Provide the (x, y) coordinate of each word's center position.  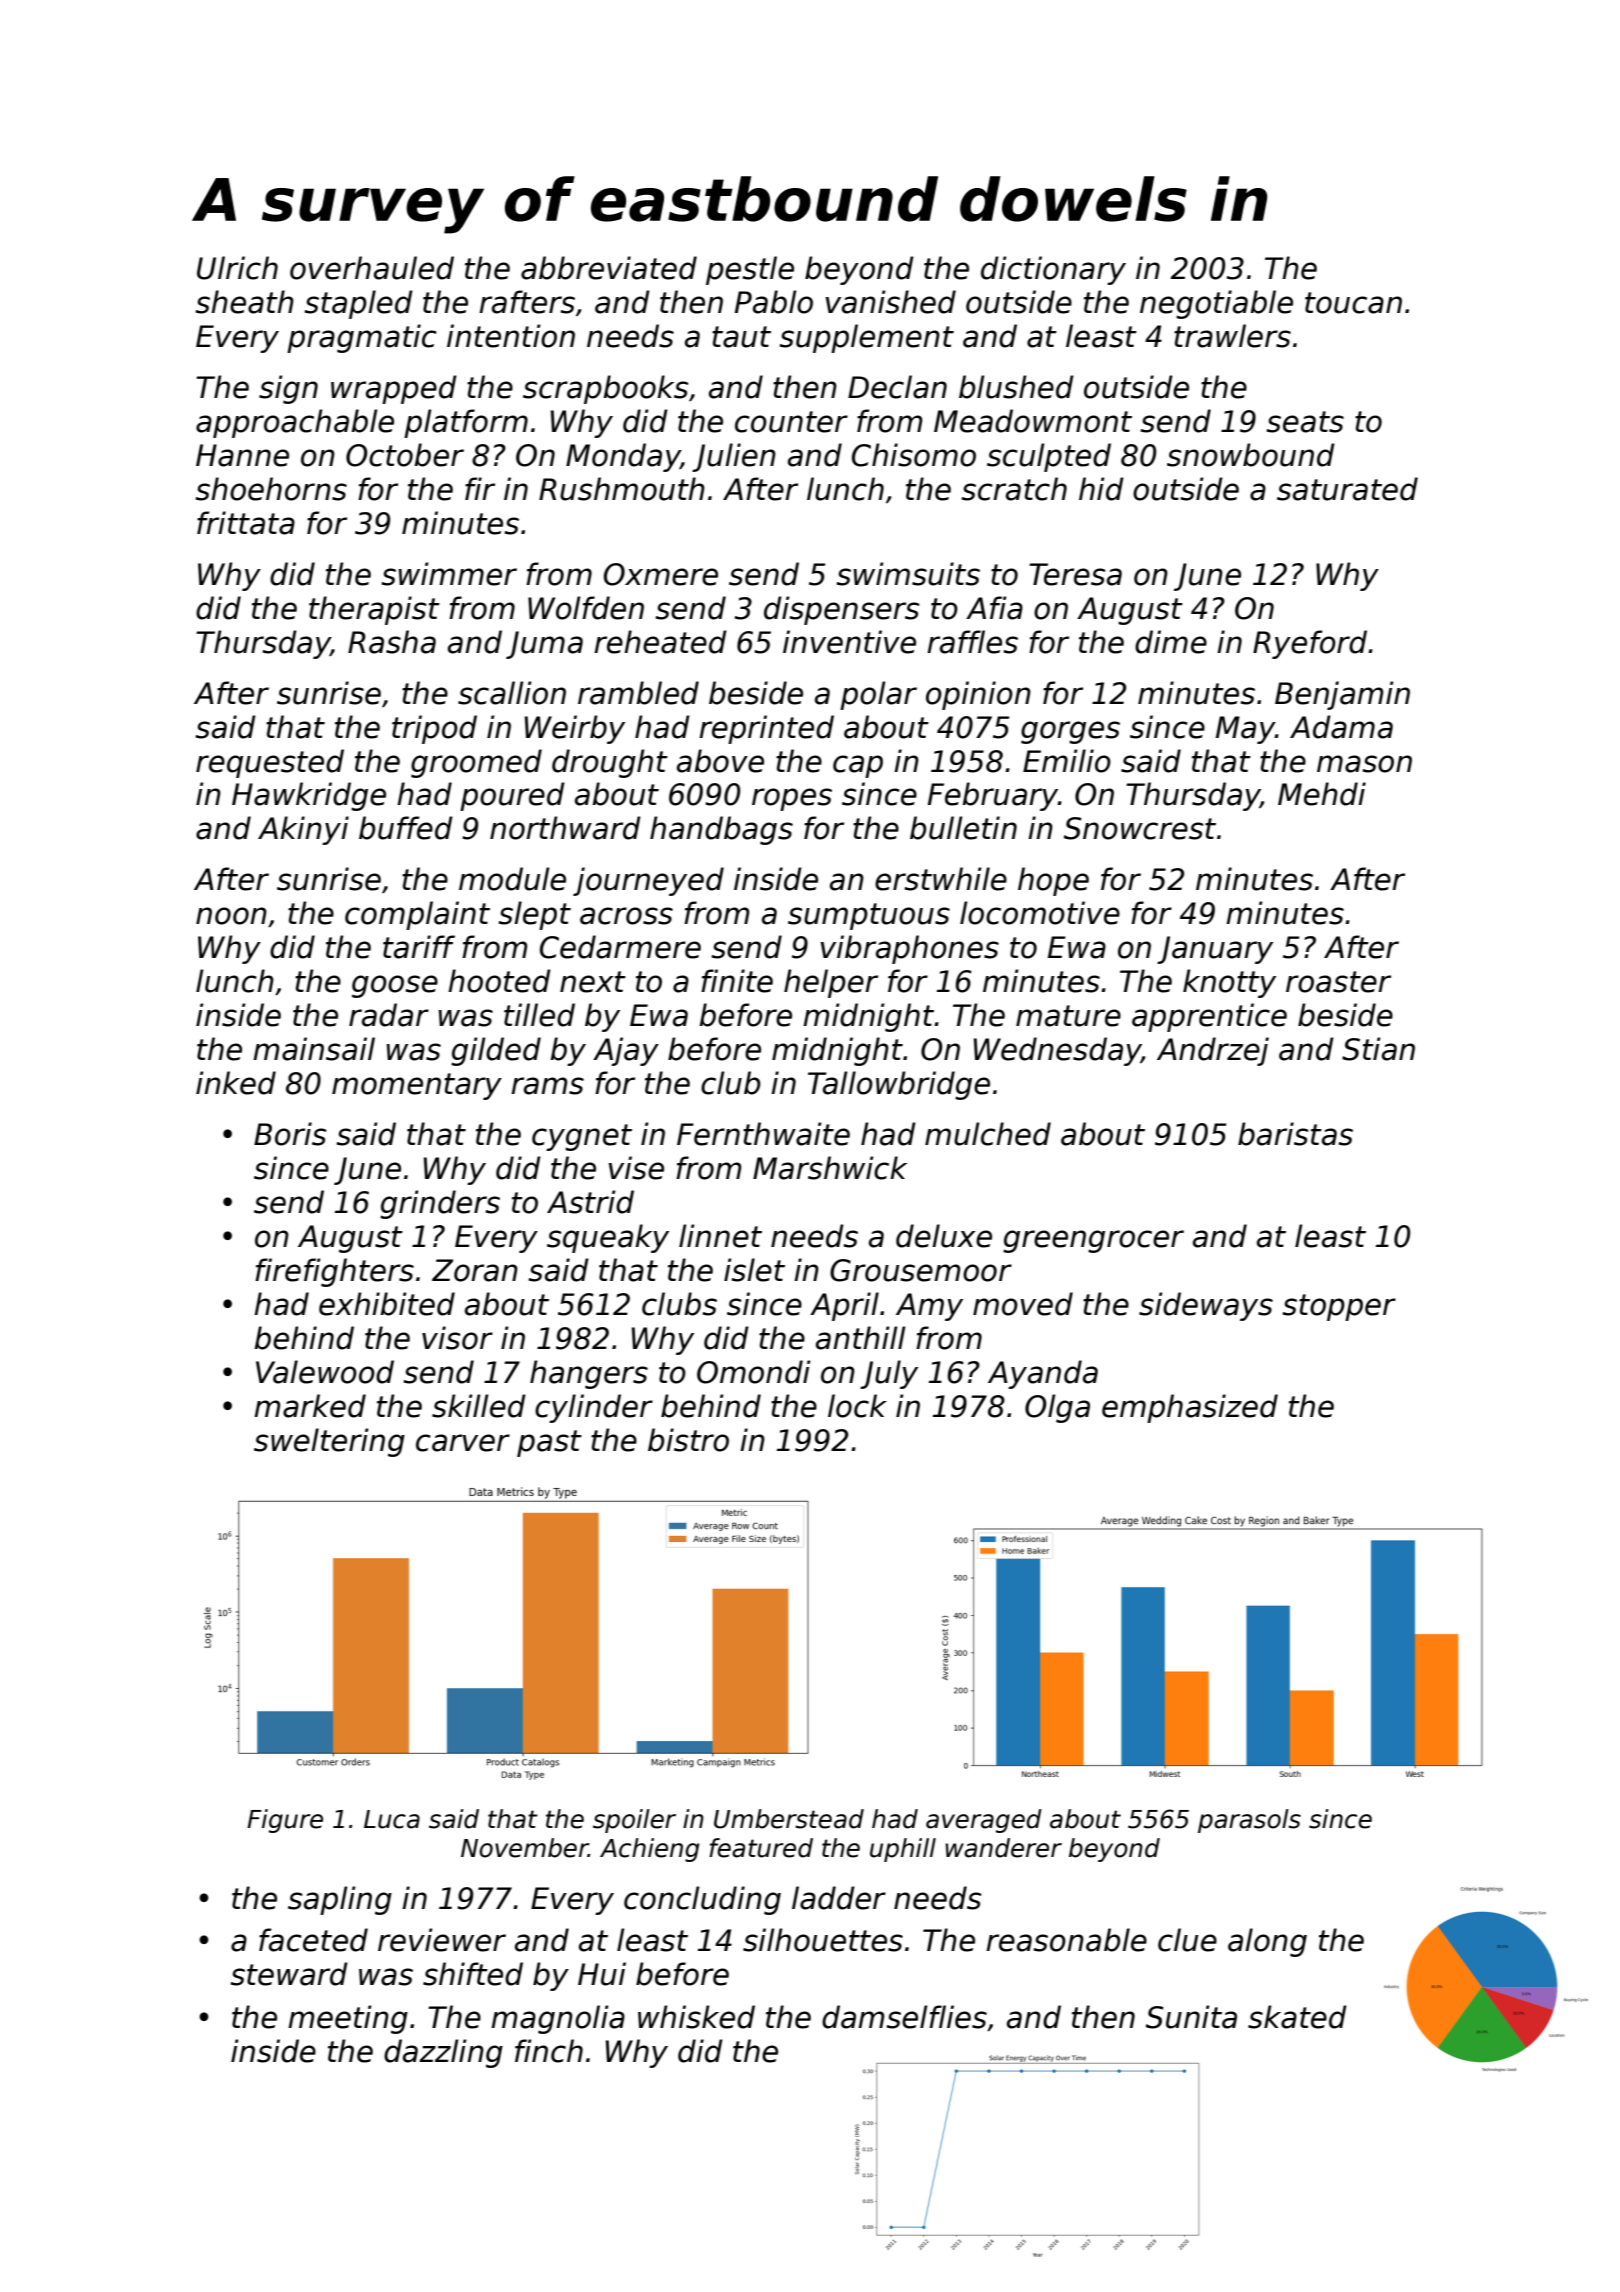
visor (457, 1338)
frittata (246, 523)
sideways (1206, 1306)
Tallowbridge (899, 1085)
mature (1068, 1016)
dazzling (443, 2053)
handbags (721, 830)
